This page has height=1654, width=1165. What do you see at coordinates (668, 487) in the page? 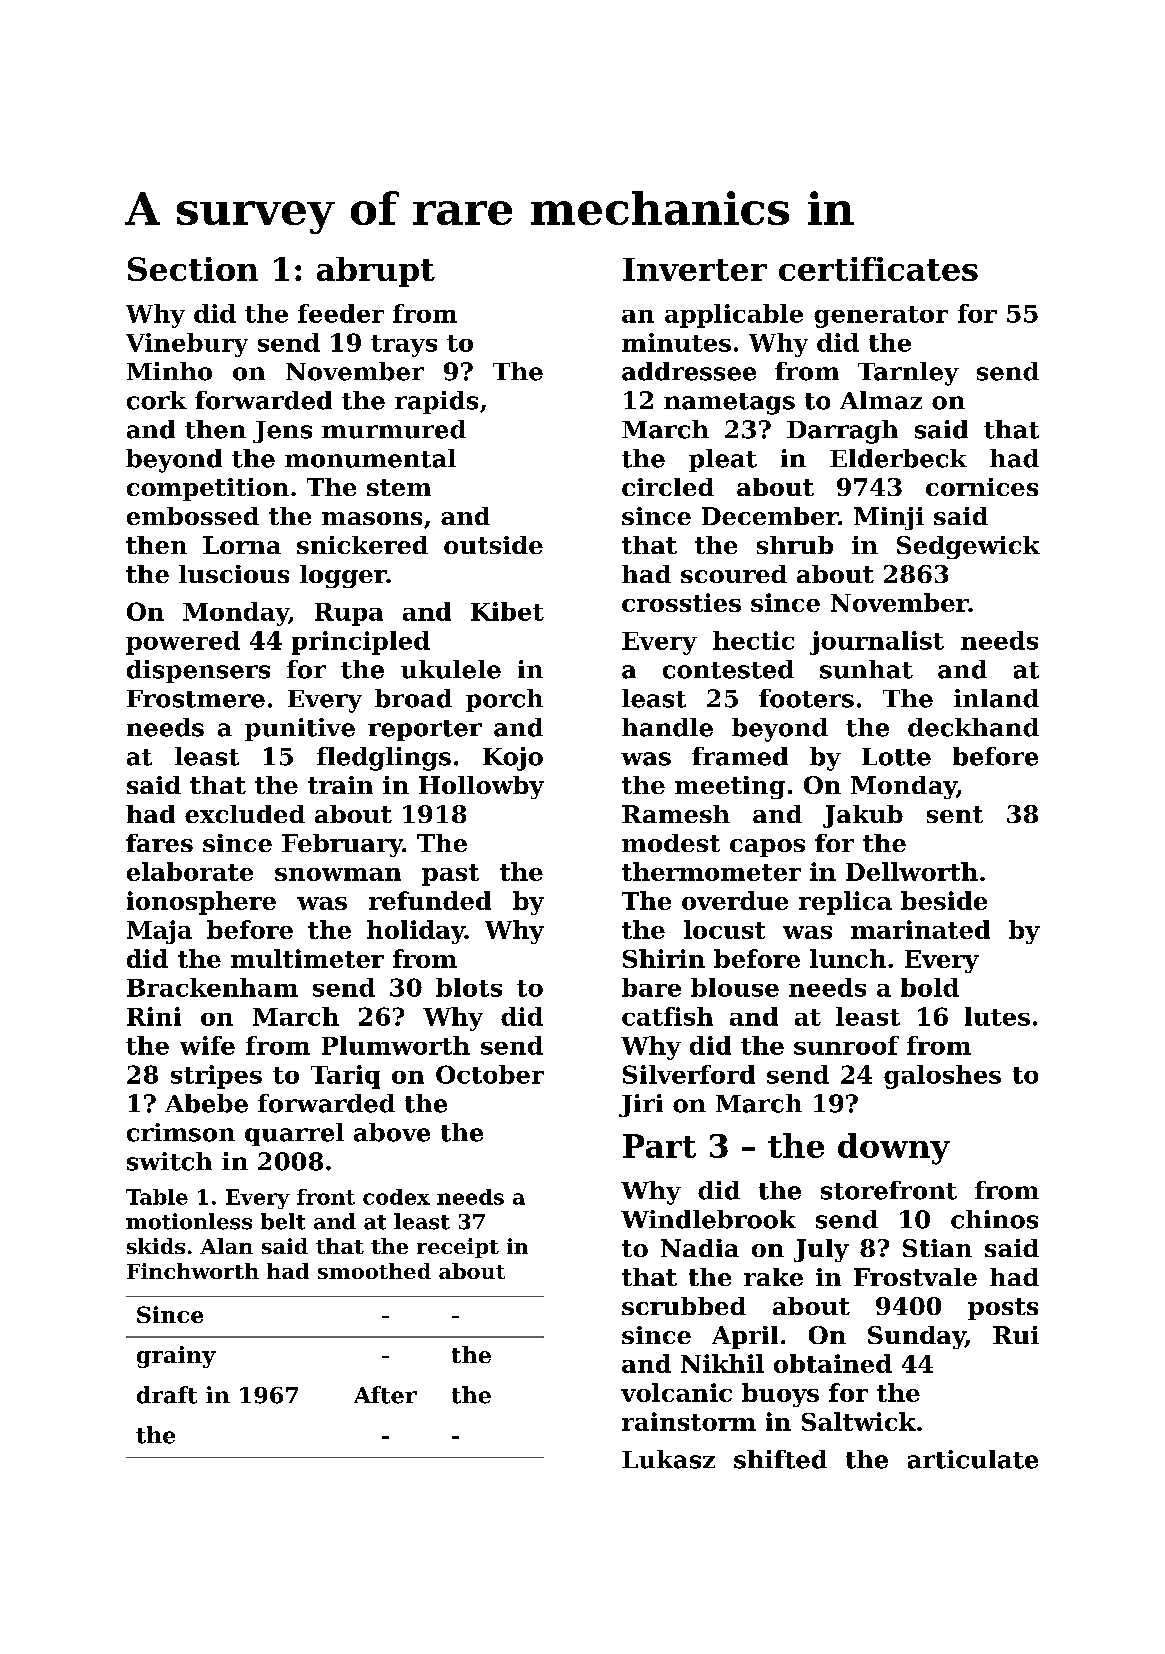
I see `circled` at bounding box center [668, 487].
